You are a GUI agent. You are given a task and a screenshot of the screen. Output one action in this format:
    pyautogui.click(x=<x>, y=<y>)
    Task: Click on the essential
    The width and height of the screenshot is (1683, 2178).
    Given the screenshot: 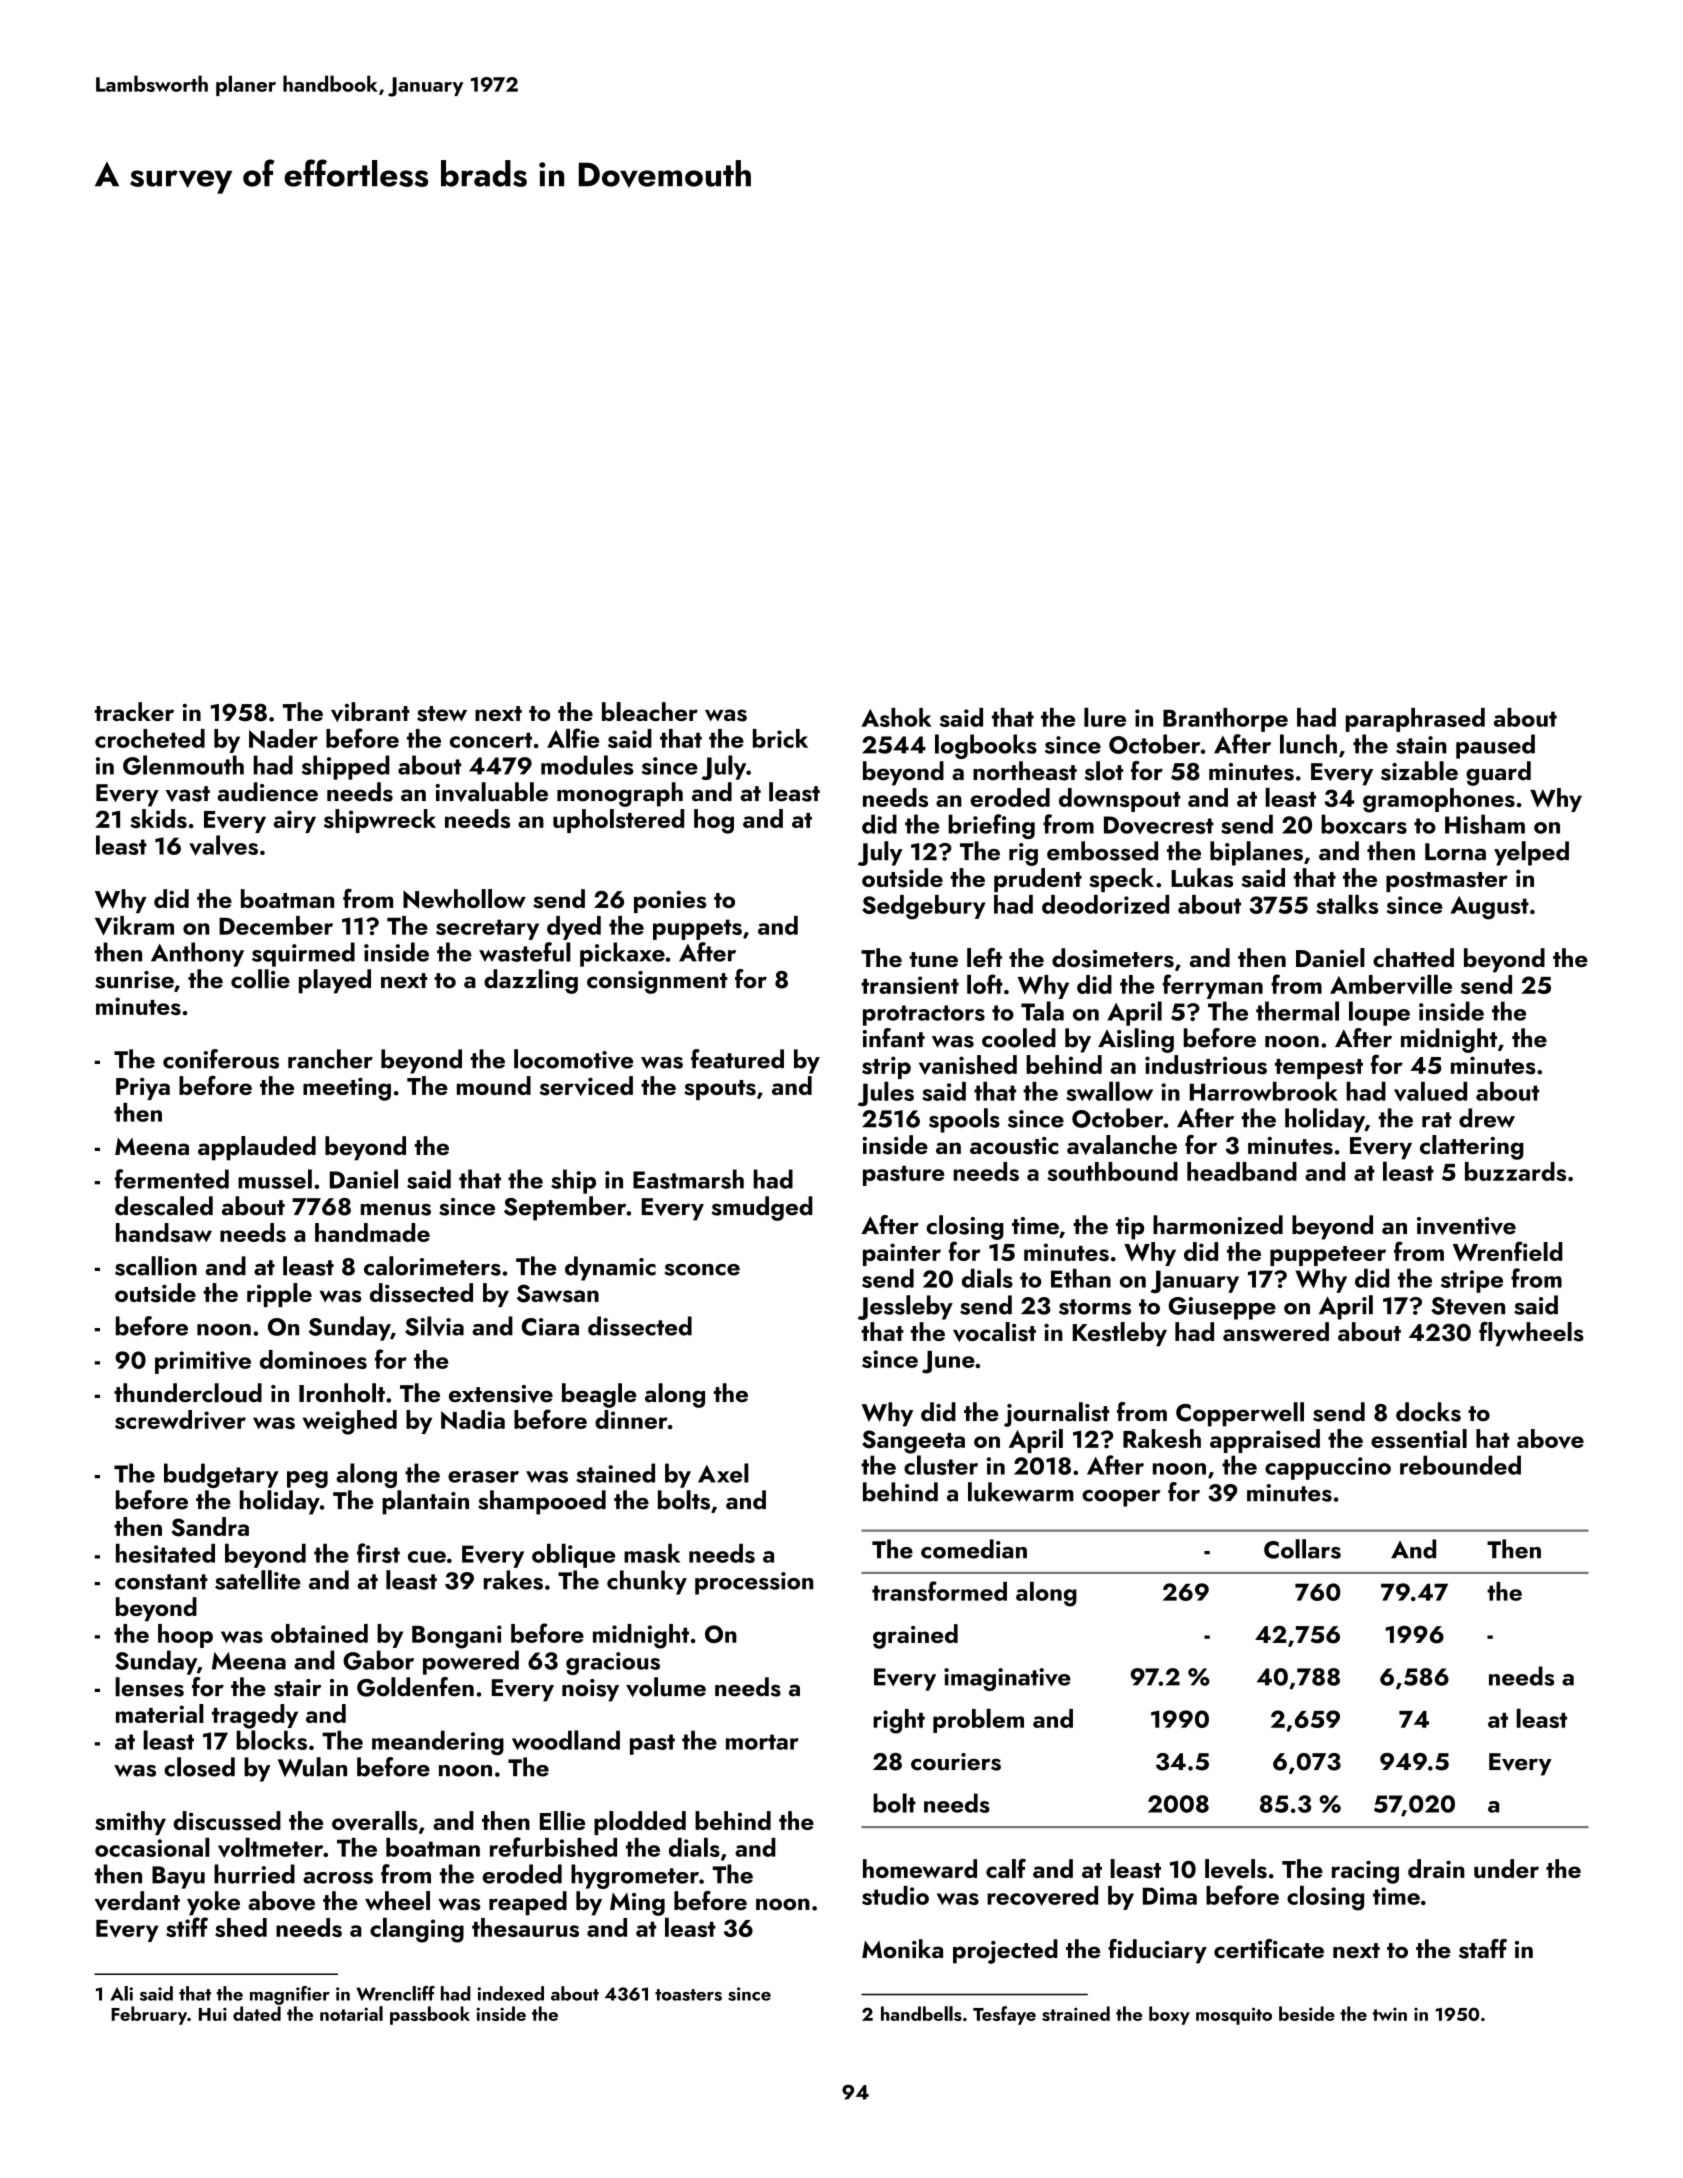 What is the action you would take?
    pyautogui.click(x=1419, y=1438)
